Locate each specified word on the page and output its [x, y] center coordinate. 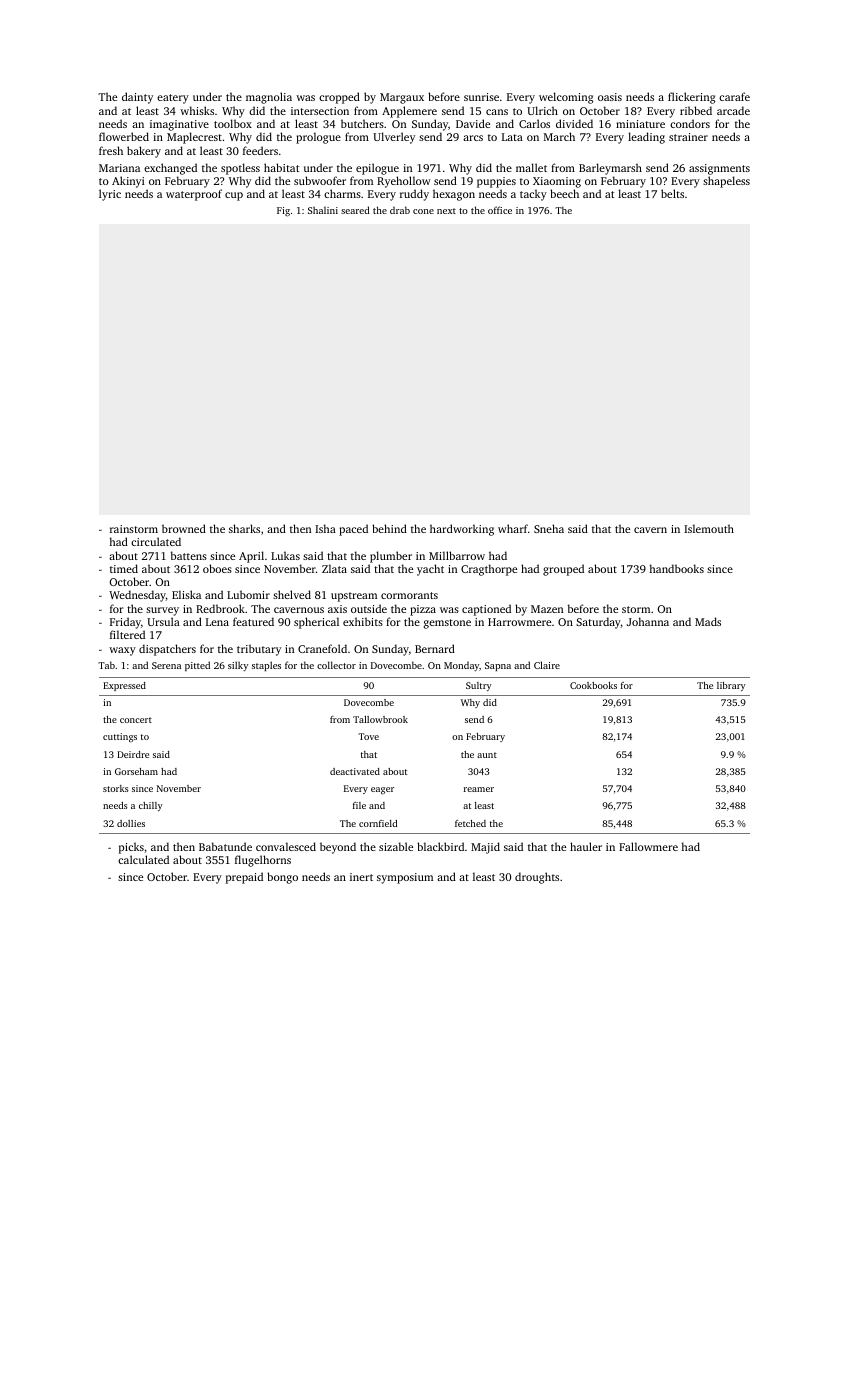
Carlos [534, 123]
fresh [111, 150]
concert [136, 720]
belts [672, 193]
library [731, 686]
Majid [485, 848]
